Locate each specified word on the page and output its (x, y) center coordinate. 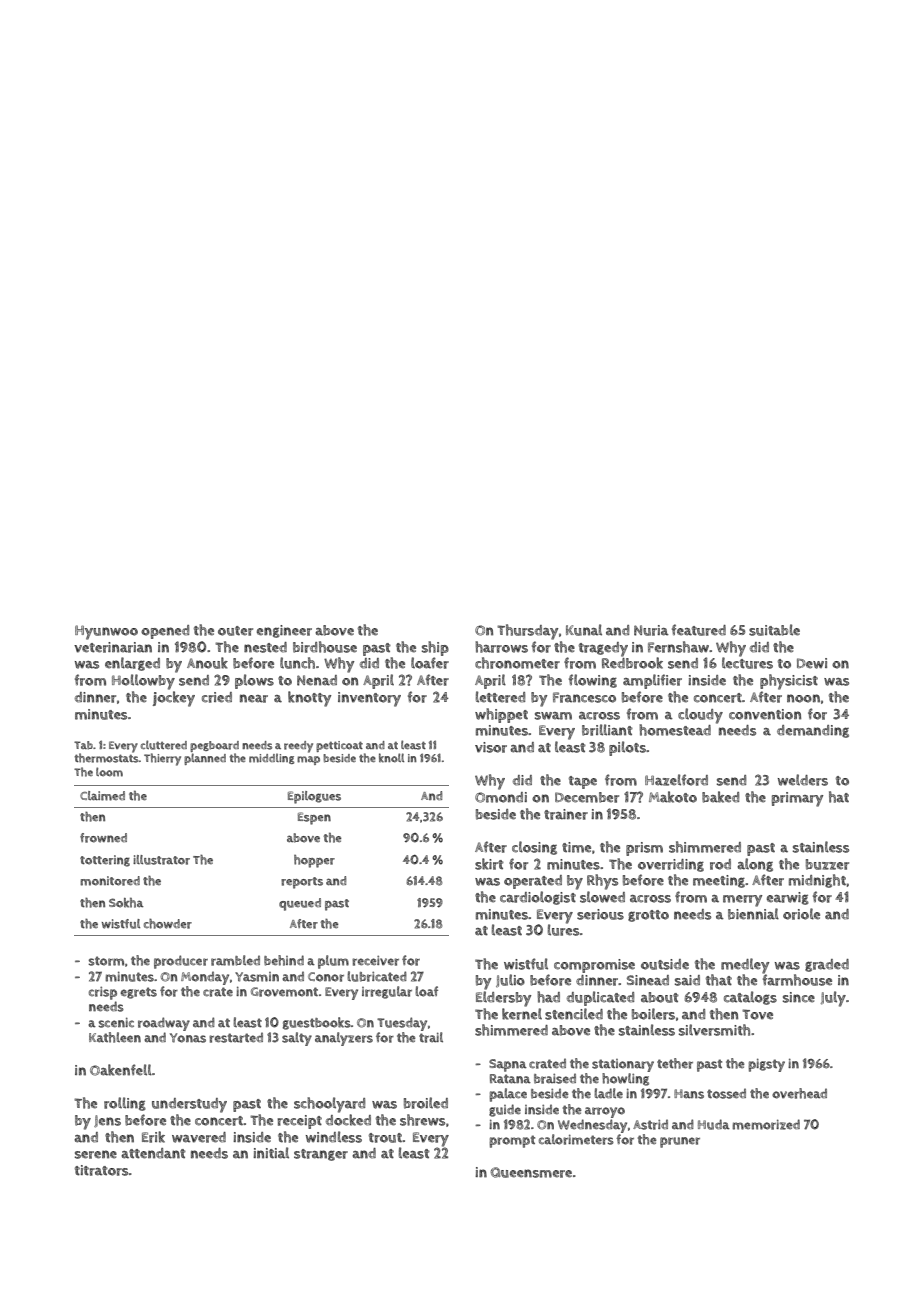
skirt (489, 864)
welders (803, 780)
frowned (103, 838)
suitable (774, 630)
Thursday (527, 632)
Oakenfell (121, 1070)
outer (235, 631)
